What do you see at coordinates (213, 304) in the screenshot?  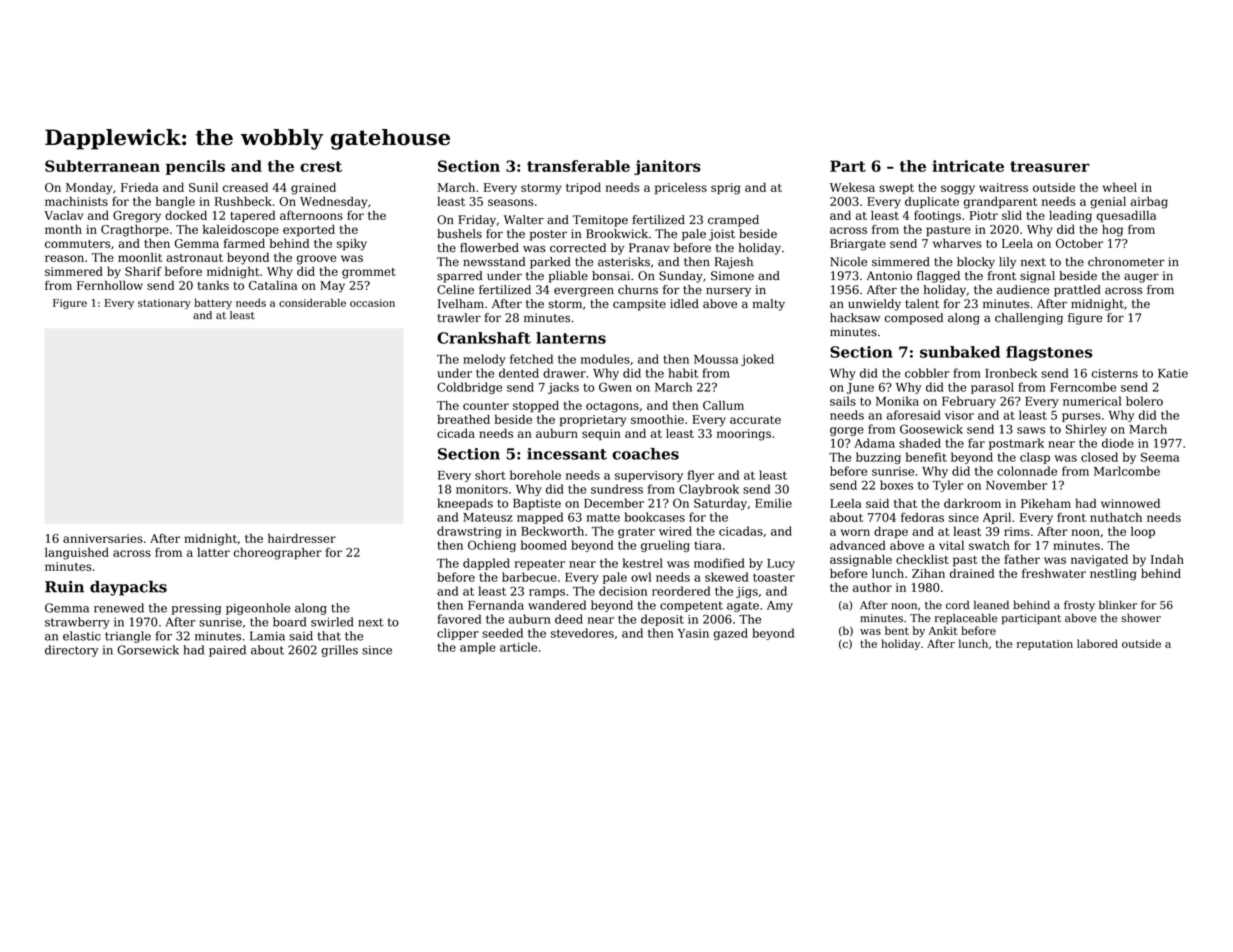 I see `battery` at bounding box center [213, 304].
